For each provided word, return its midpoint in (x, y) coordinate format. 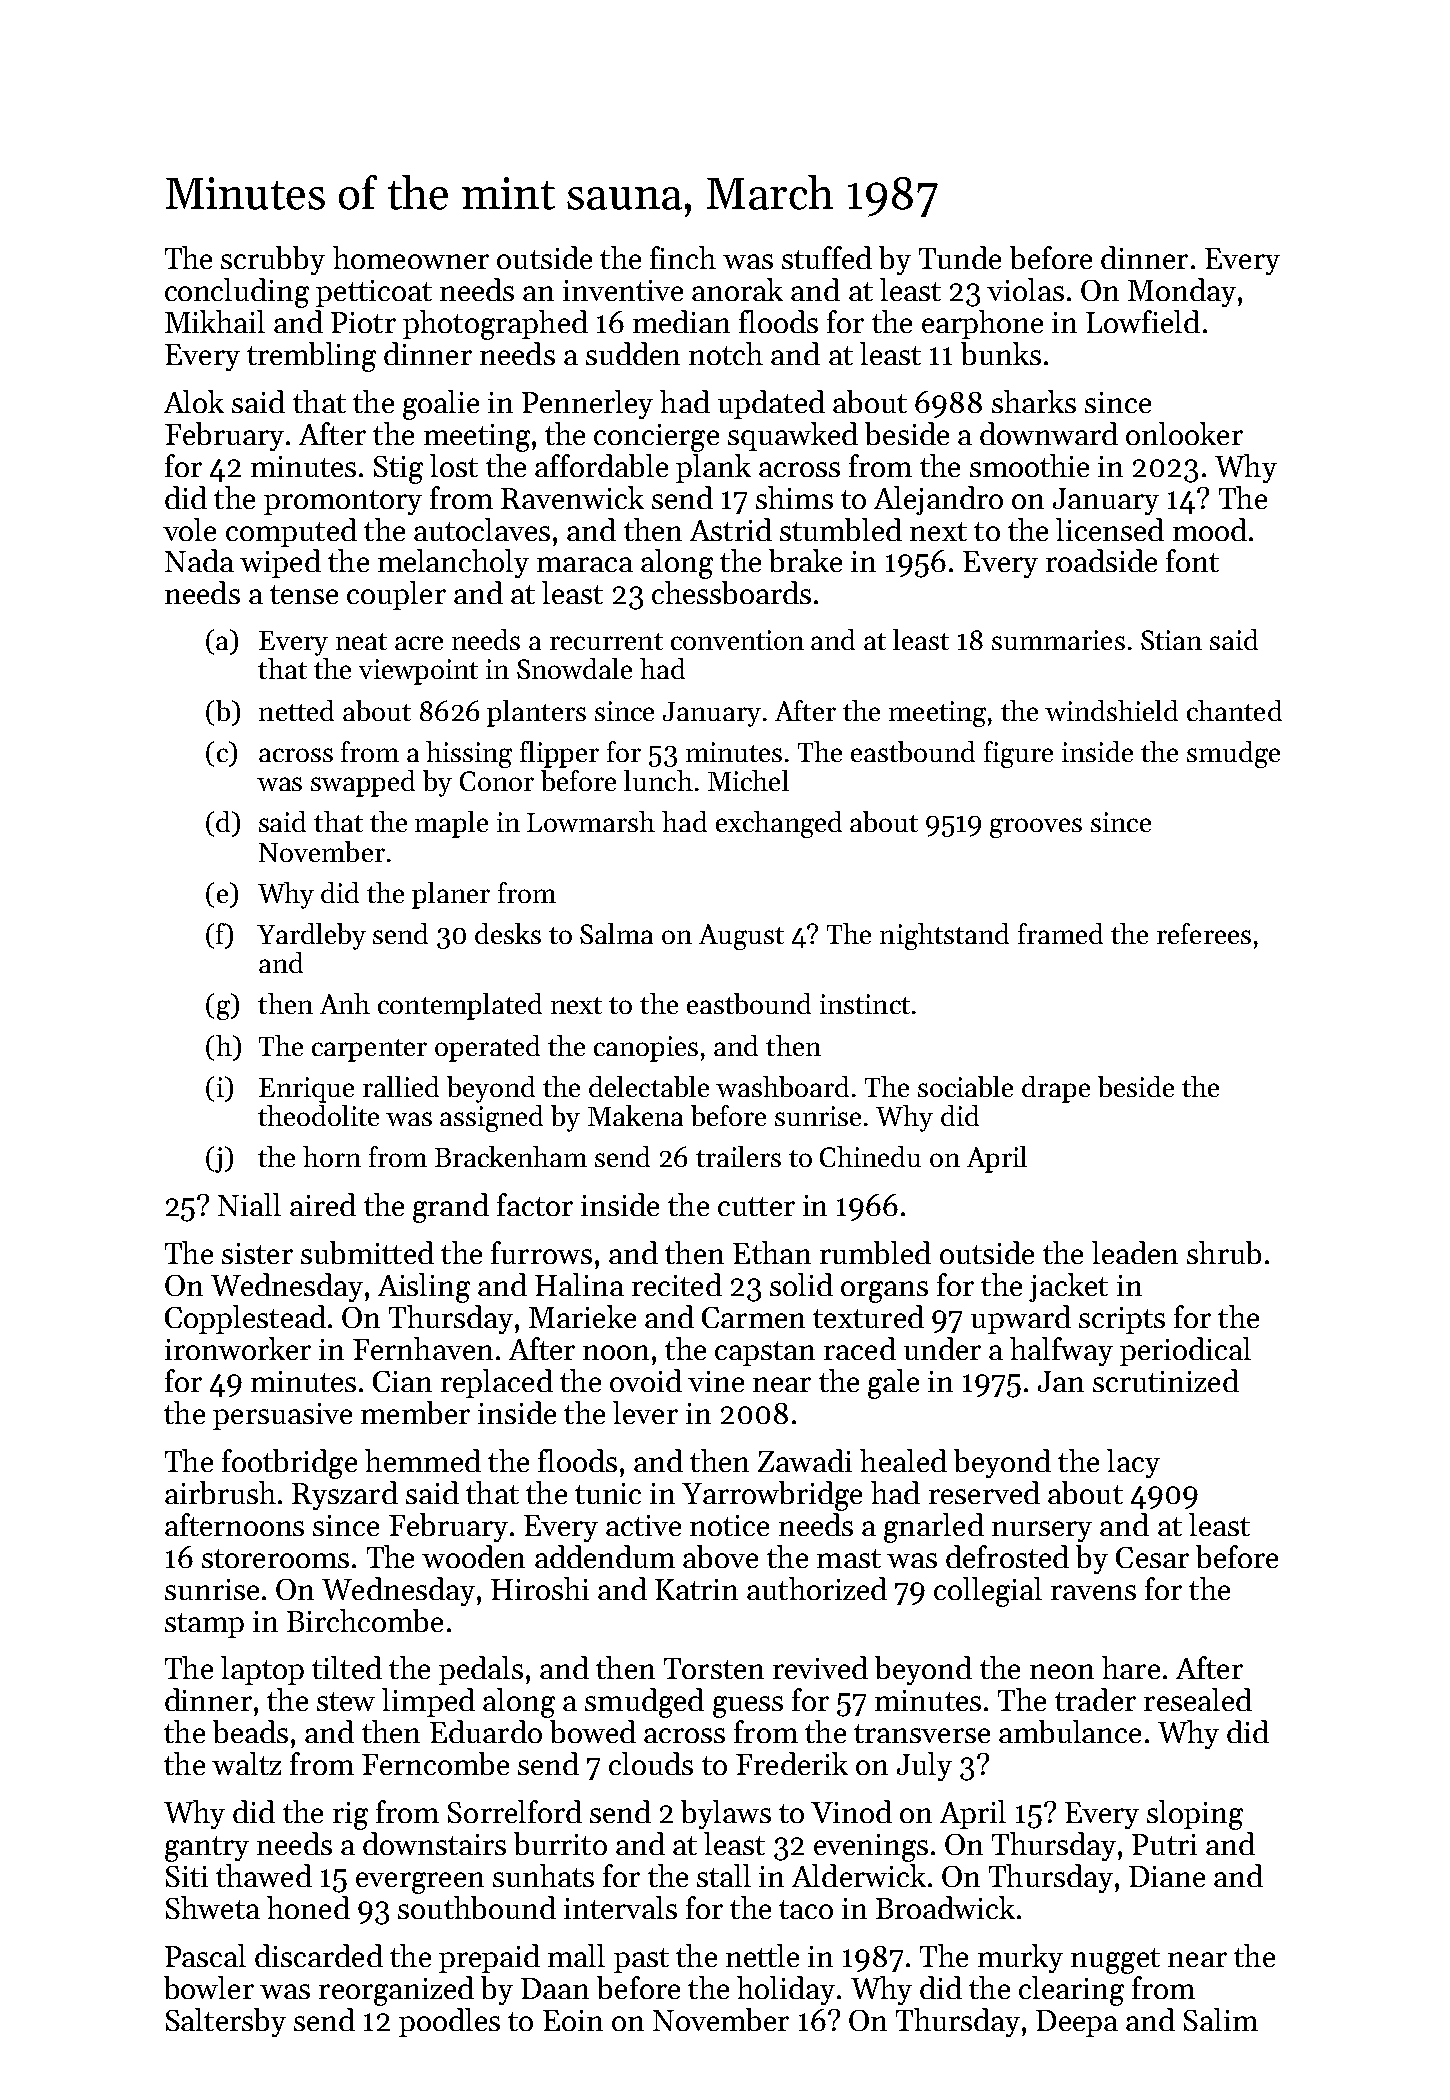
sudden (633, 353)
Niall (249, 1204)
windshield (1111, 710)
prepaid (489, 1958)
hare (1131, 1667)
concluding (237, 293)
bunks (1001, 353)
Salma (616, 933)
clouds (651, 1763)
